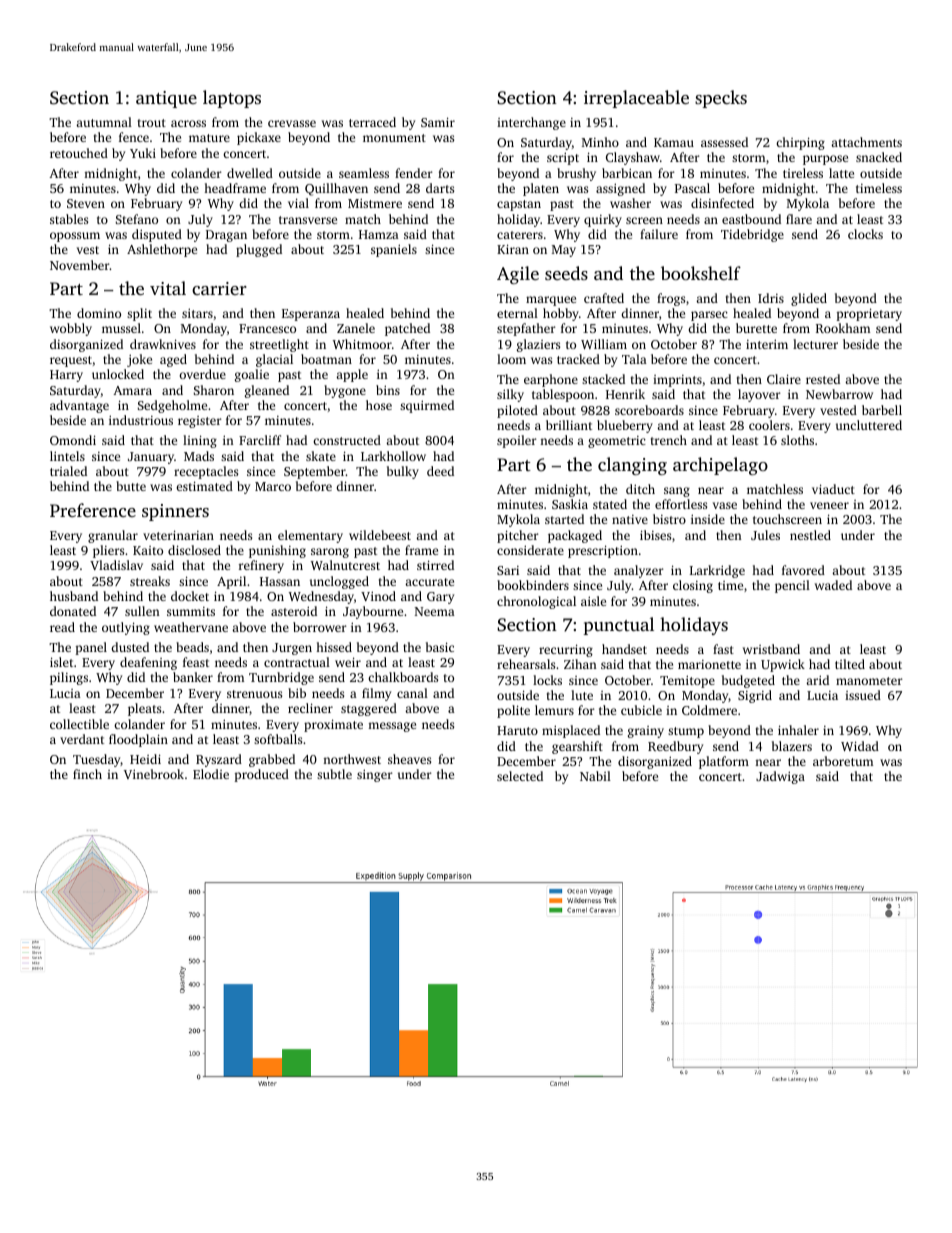 This screenshot has height=1233, width=952. Describe the element at coordinates (721, 99) in the screenshot. I see `specks` at that location.
